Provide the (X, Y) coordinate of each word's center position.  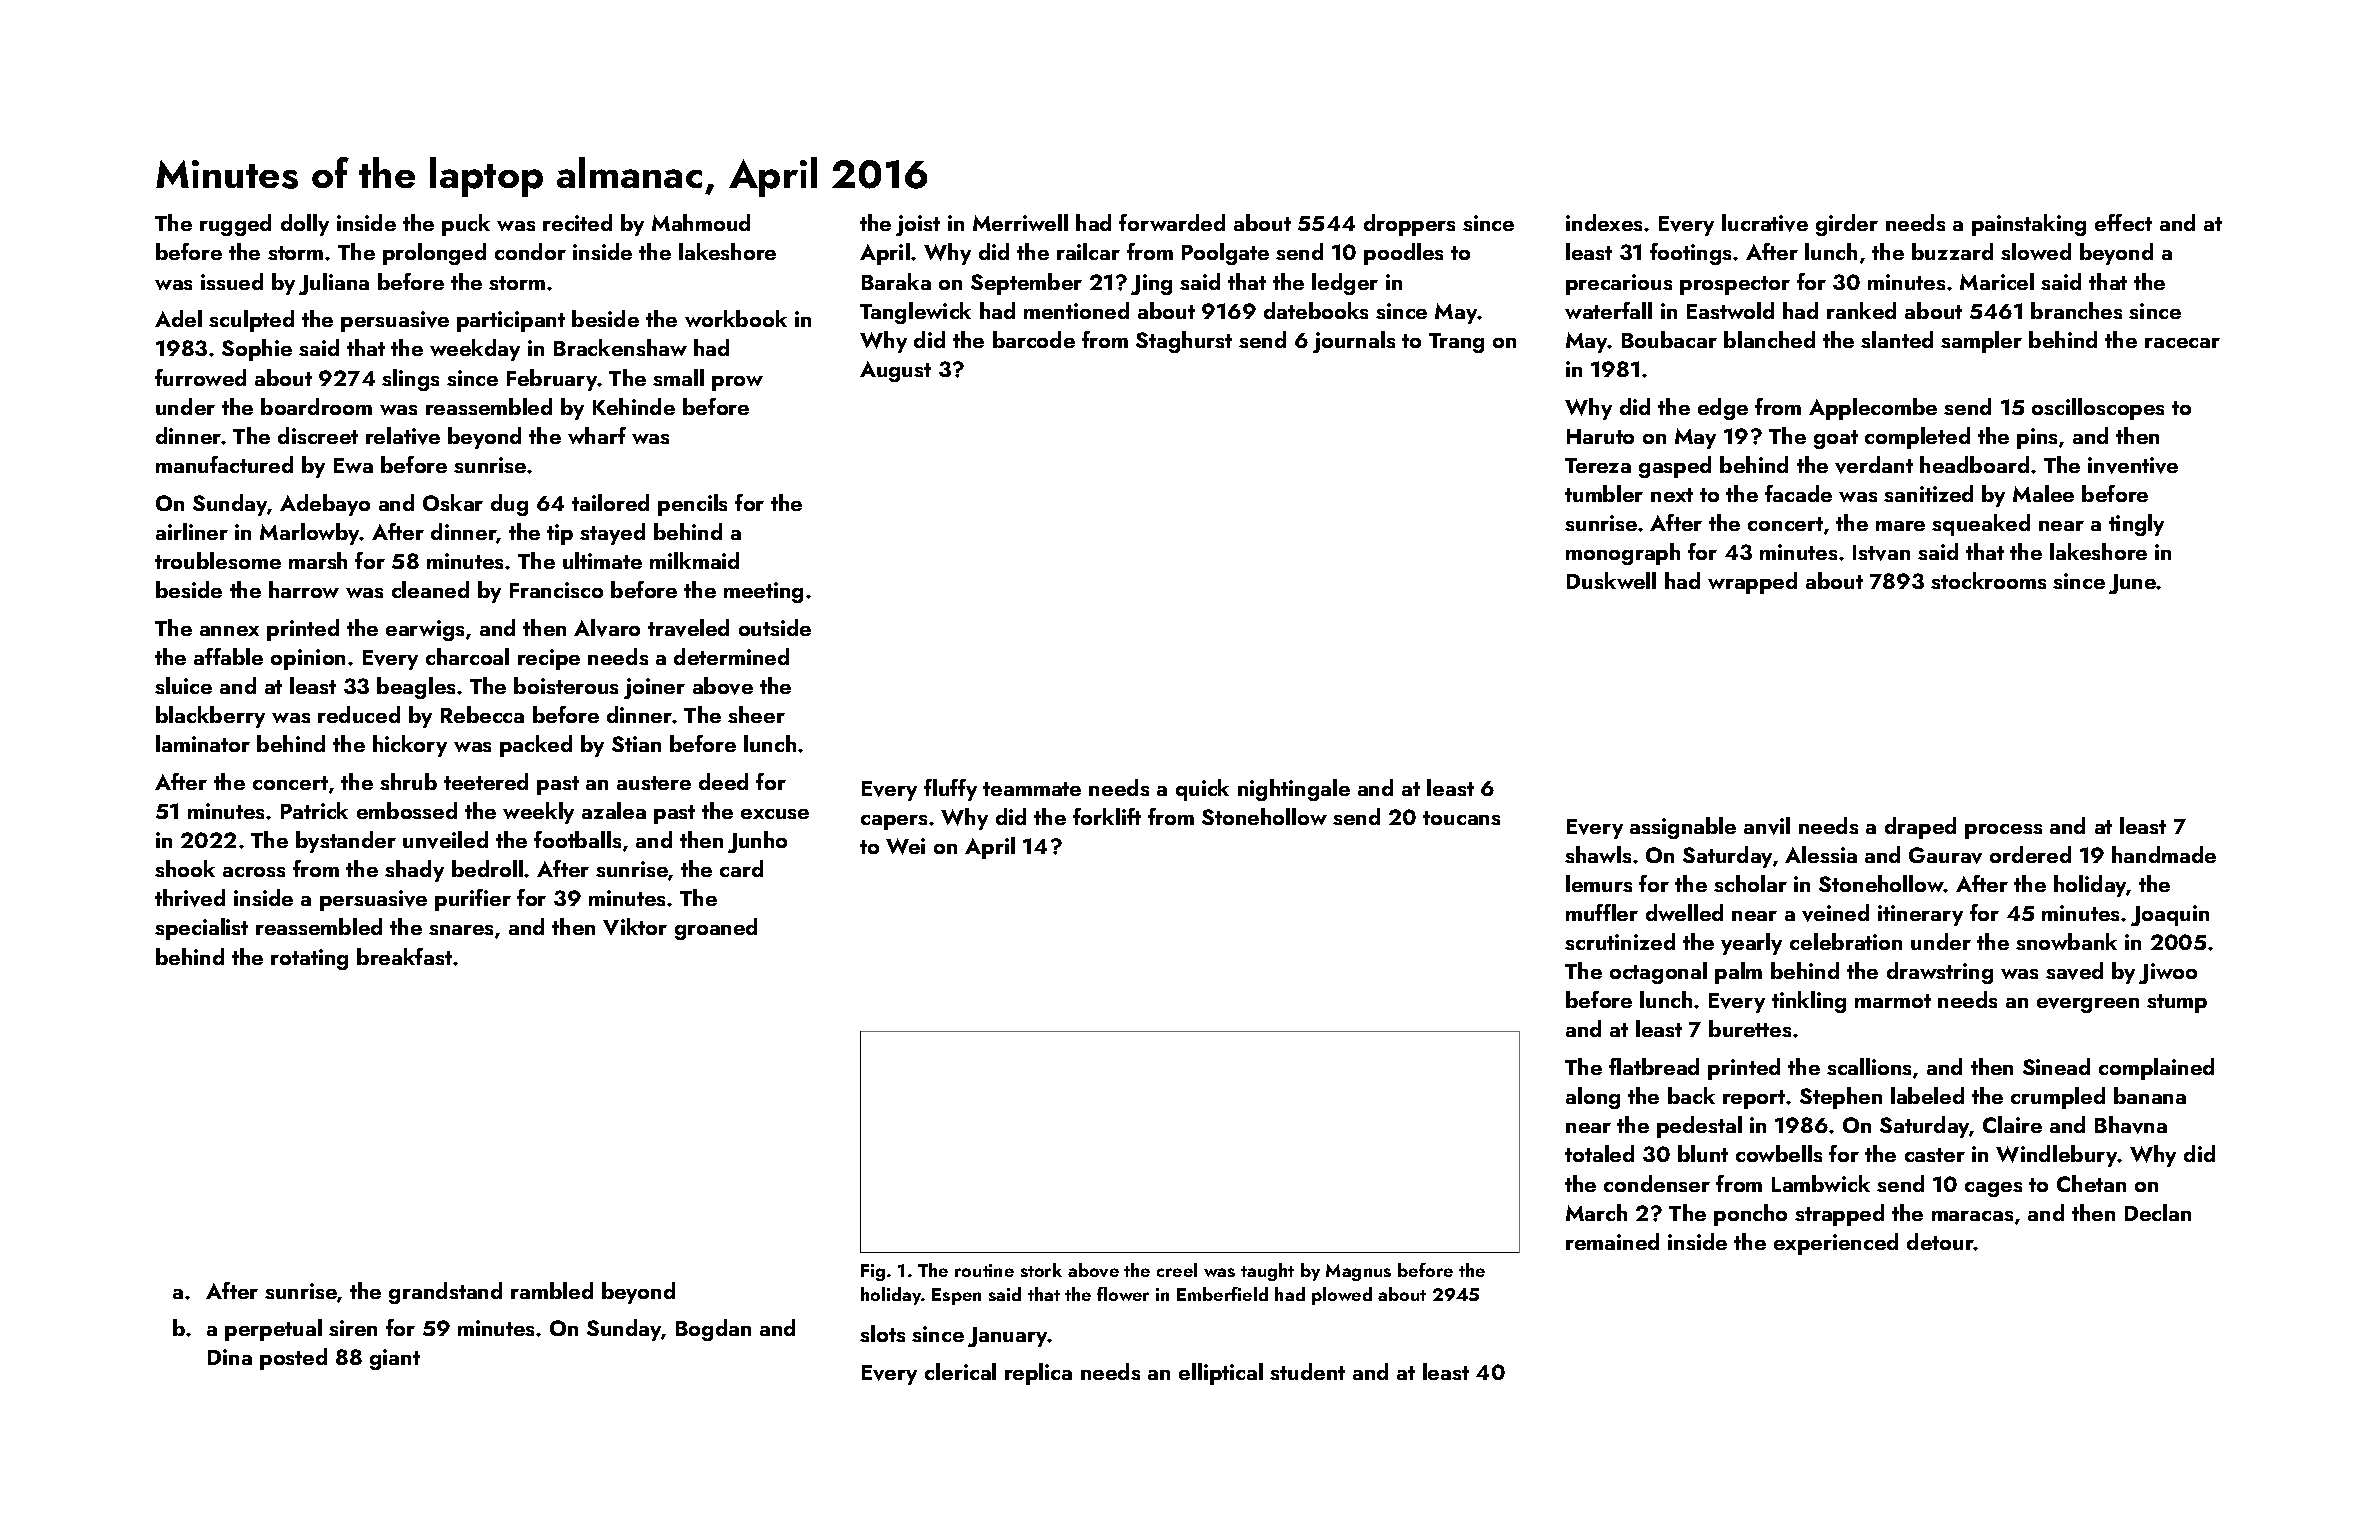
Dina (230, 1357)
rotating (309, 959)
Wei (905, 846)
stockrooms (1988, 580)
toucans (1461, 818)
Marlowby (310, 534)
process (2003, 831)
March (1596, 1212)
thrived (190, 898)
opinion (308, 659)
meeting (763, 592)
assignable (1683, 828)
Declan (2158, 1212)
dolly (305, 225)
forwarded (1172, 222)
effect (2123, 222)
